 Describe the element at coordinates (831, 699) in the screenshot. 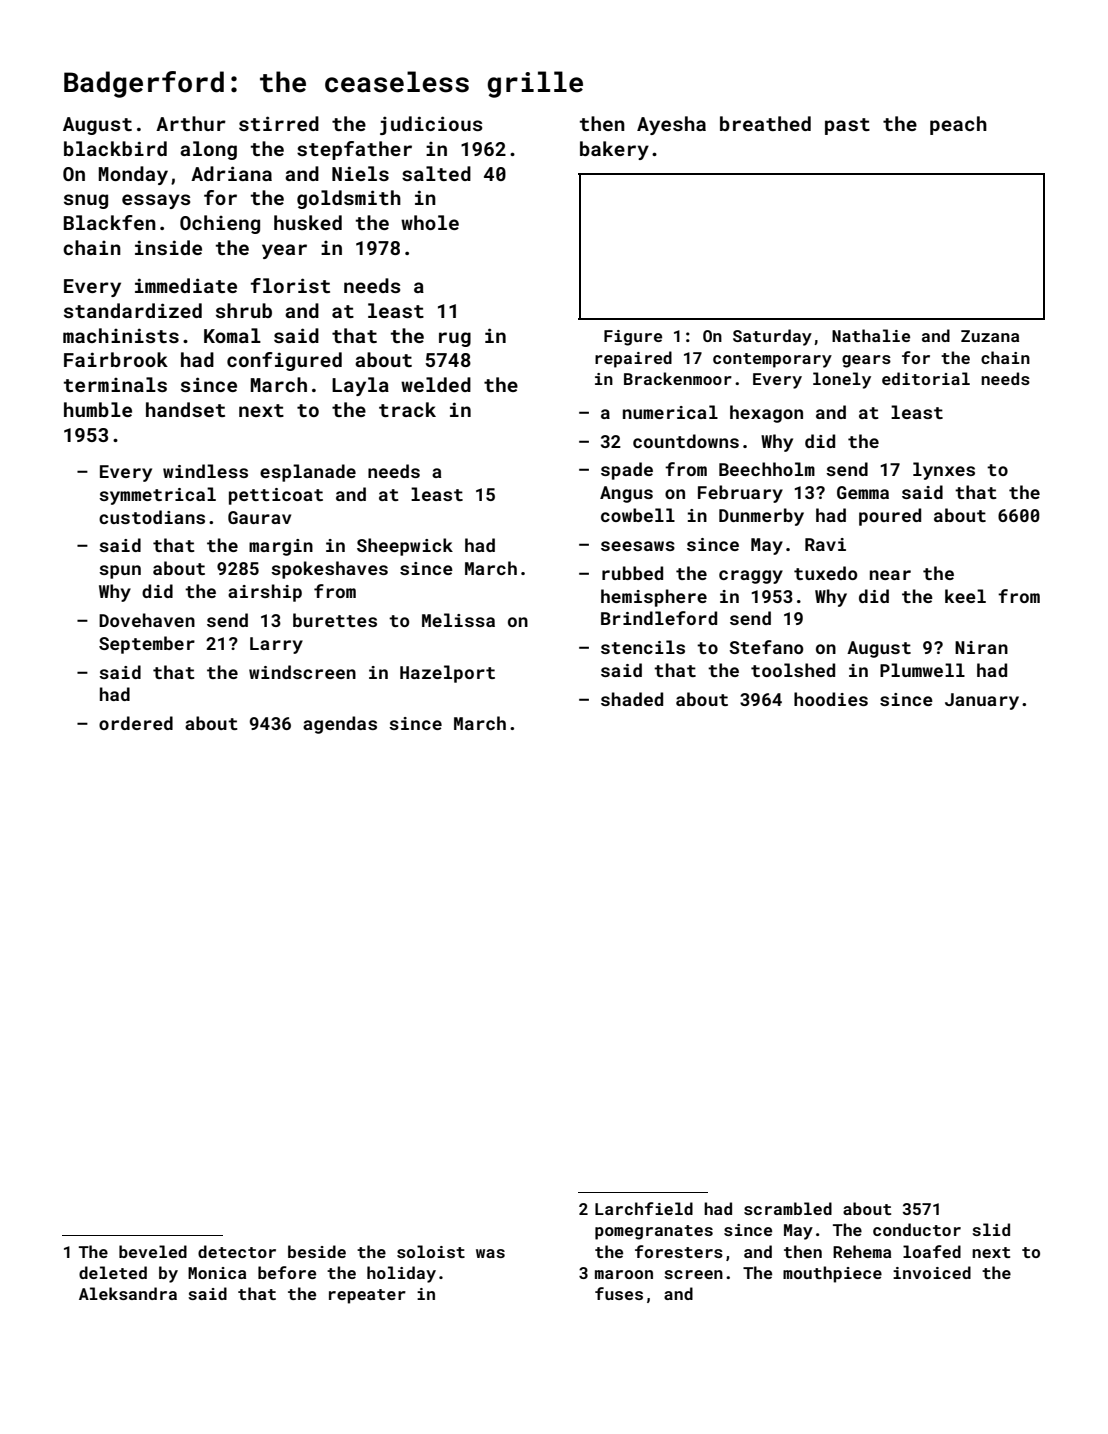

I see `hoodies` at that location.
